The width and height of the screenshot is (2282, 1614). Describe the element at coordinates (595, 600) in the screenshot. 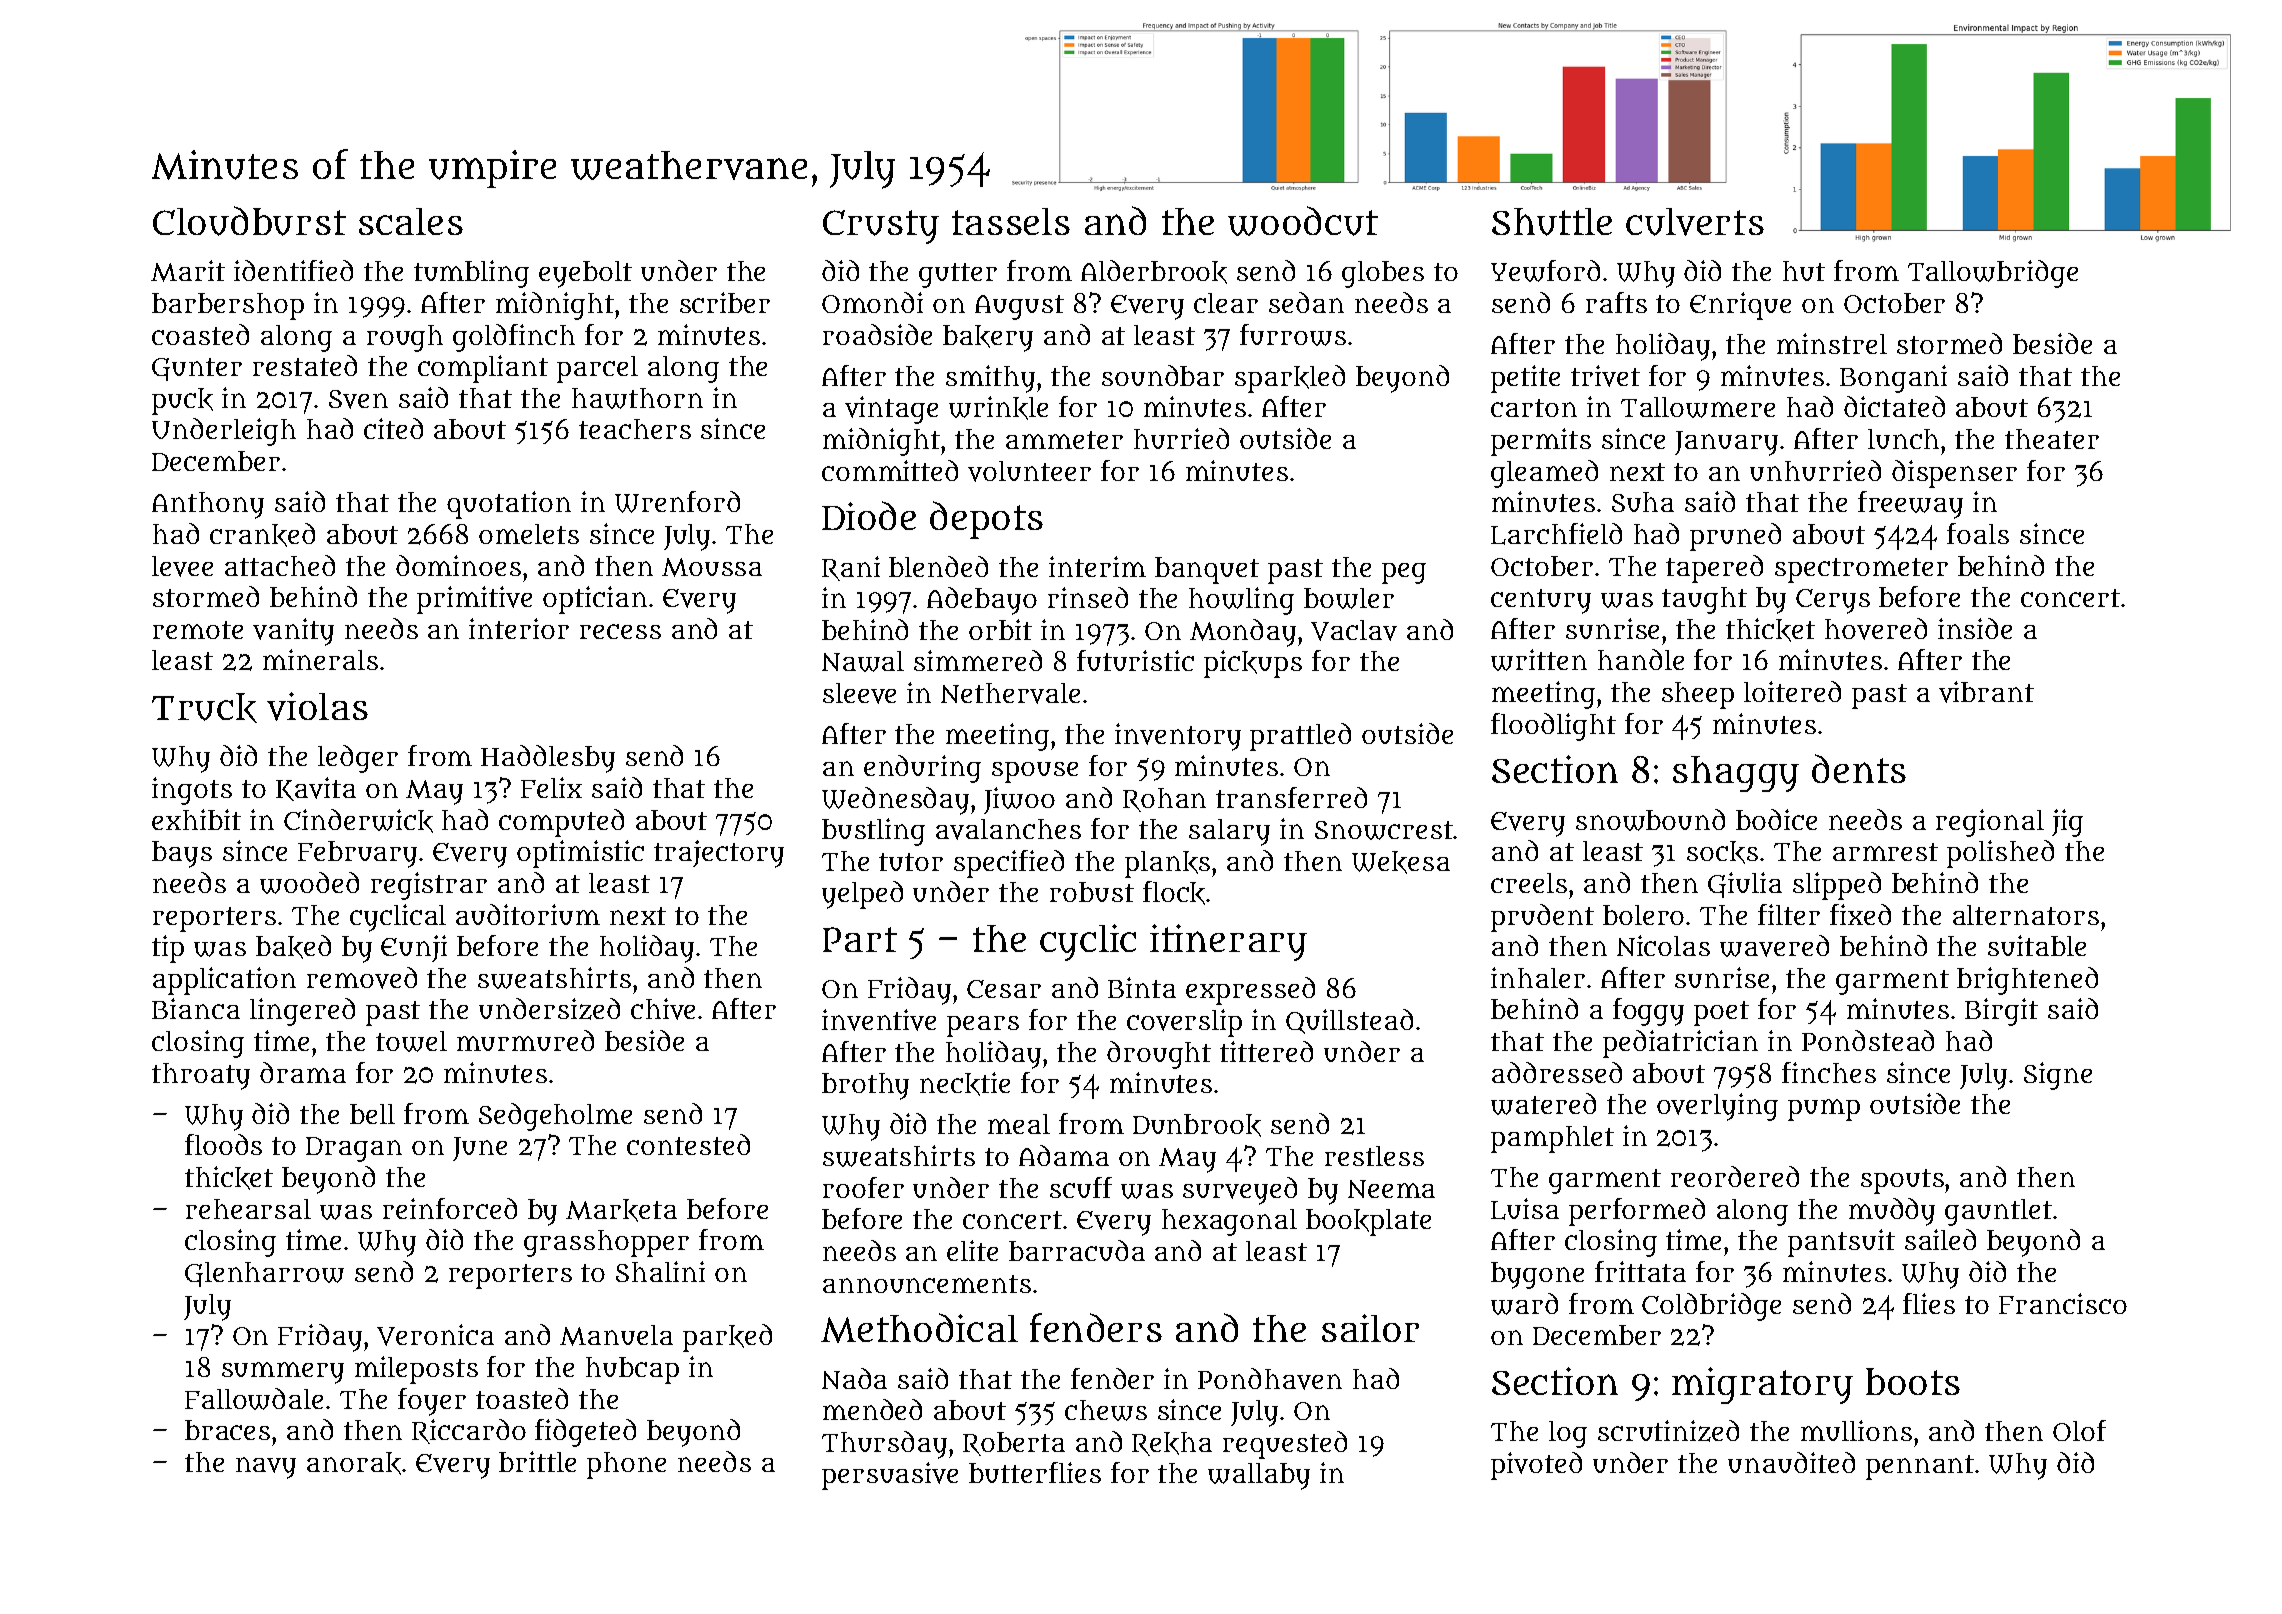

I see `optician` at that location.
